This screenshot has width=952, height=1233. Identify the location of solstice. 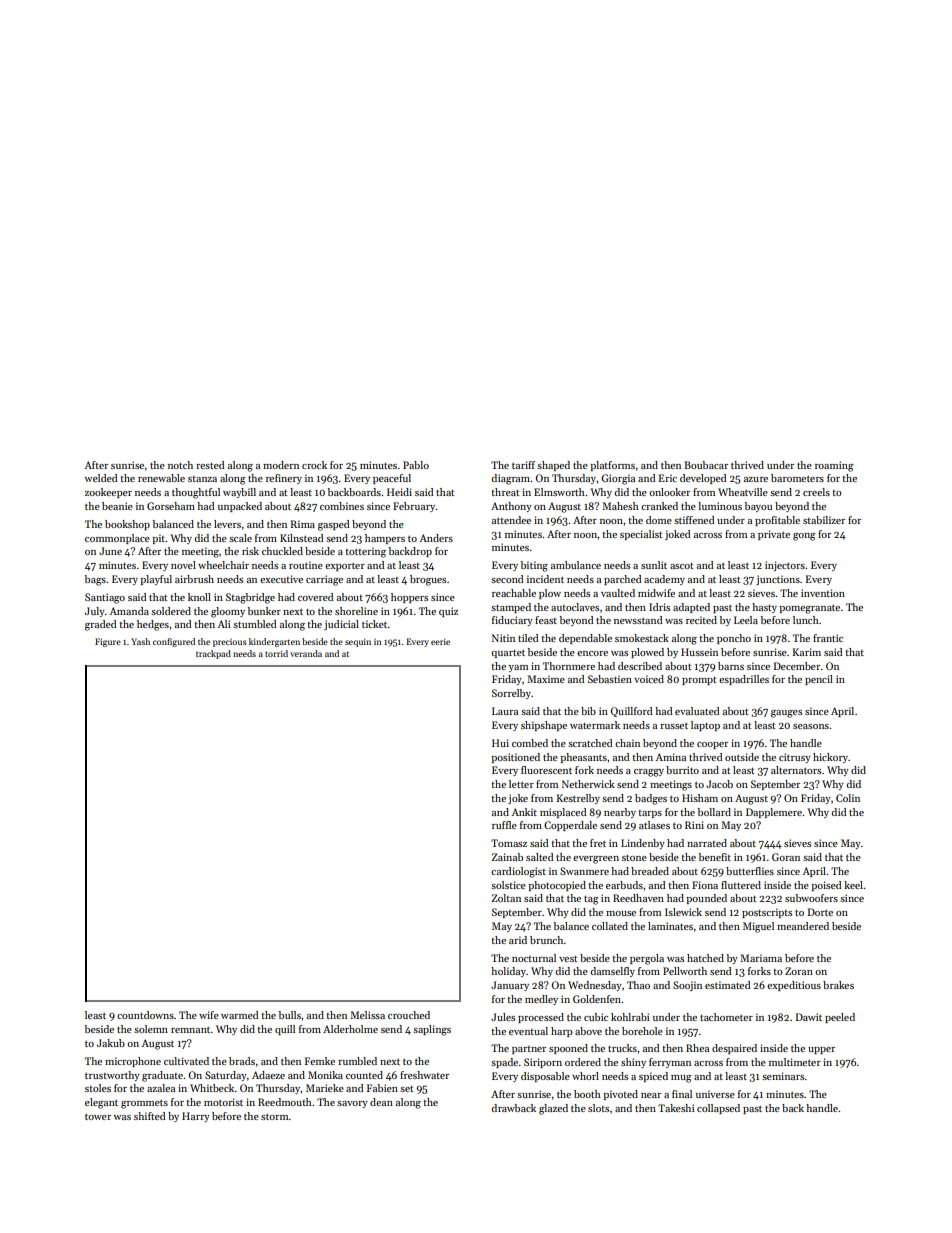
(508, 885).
